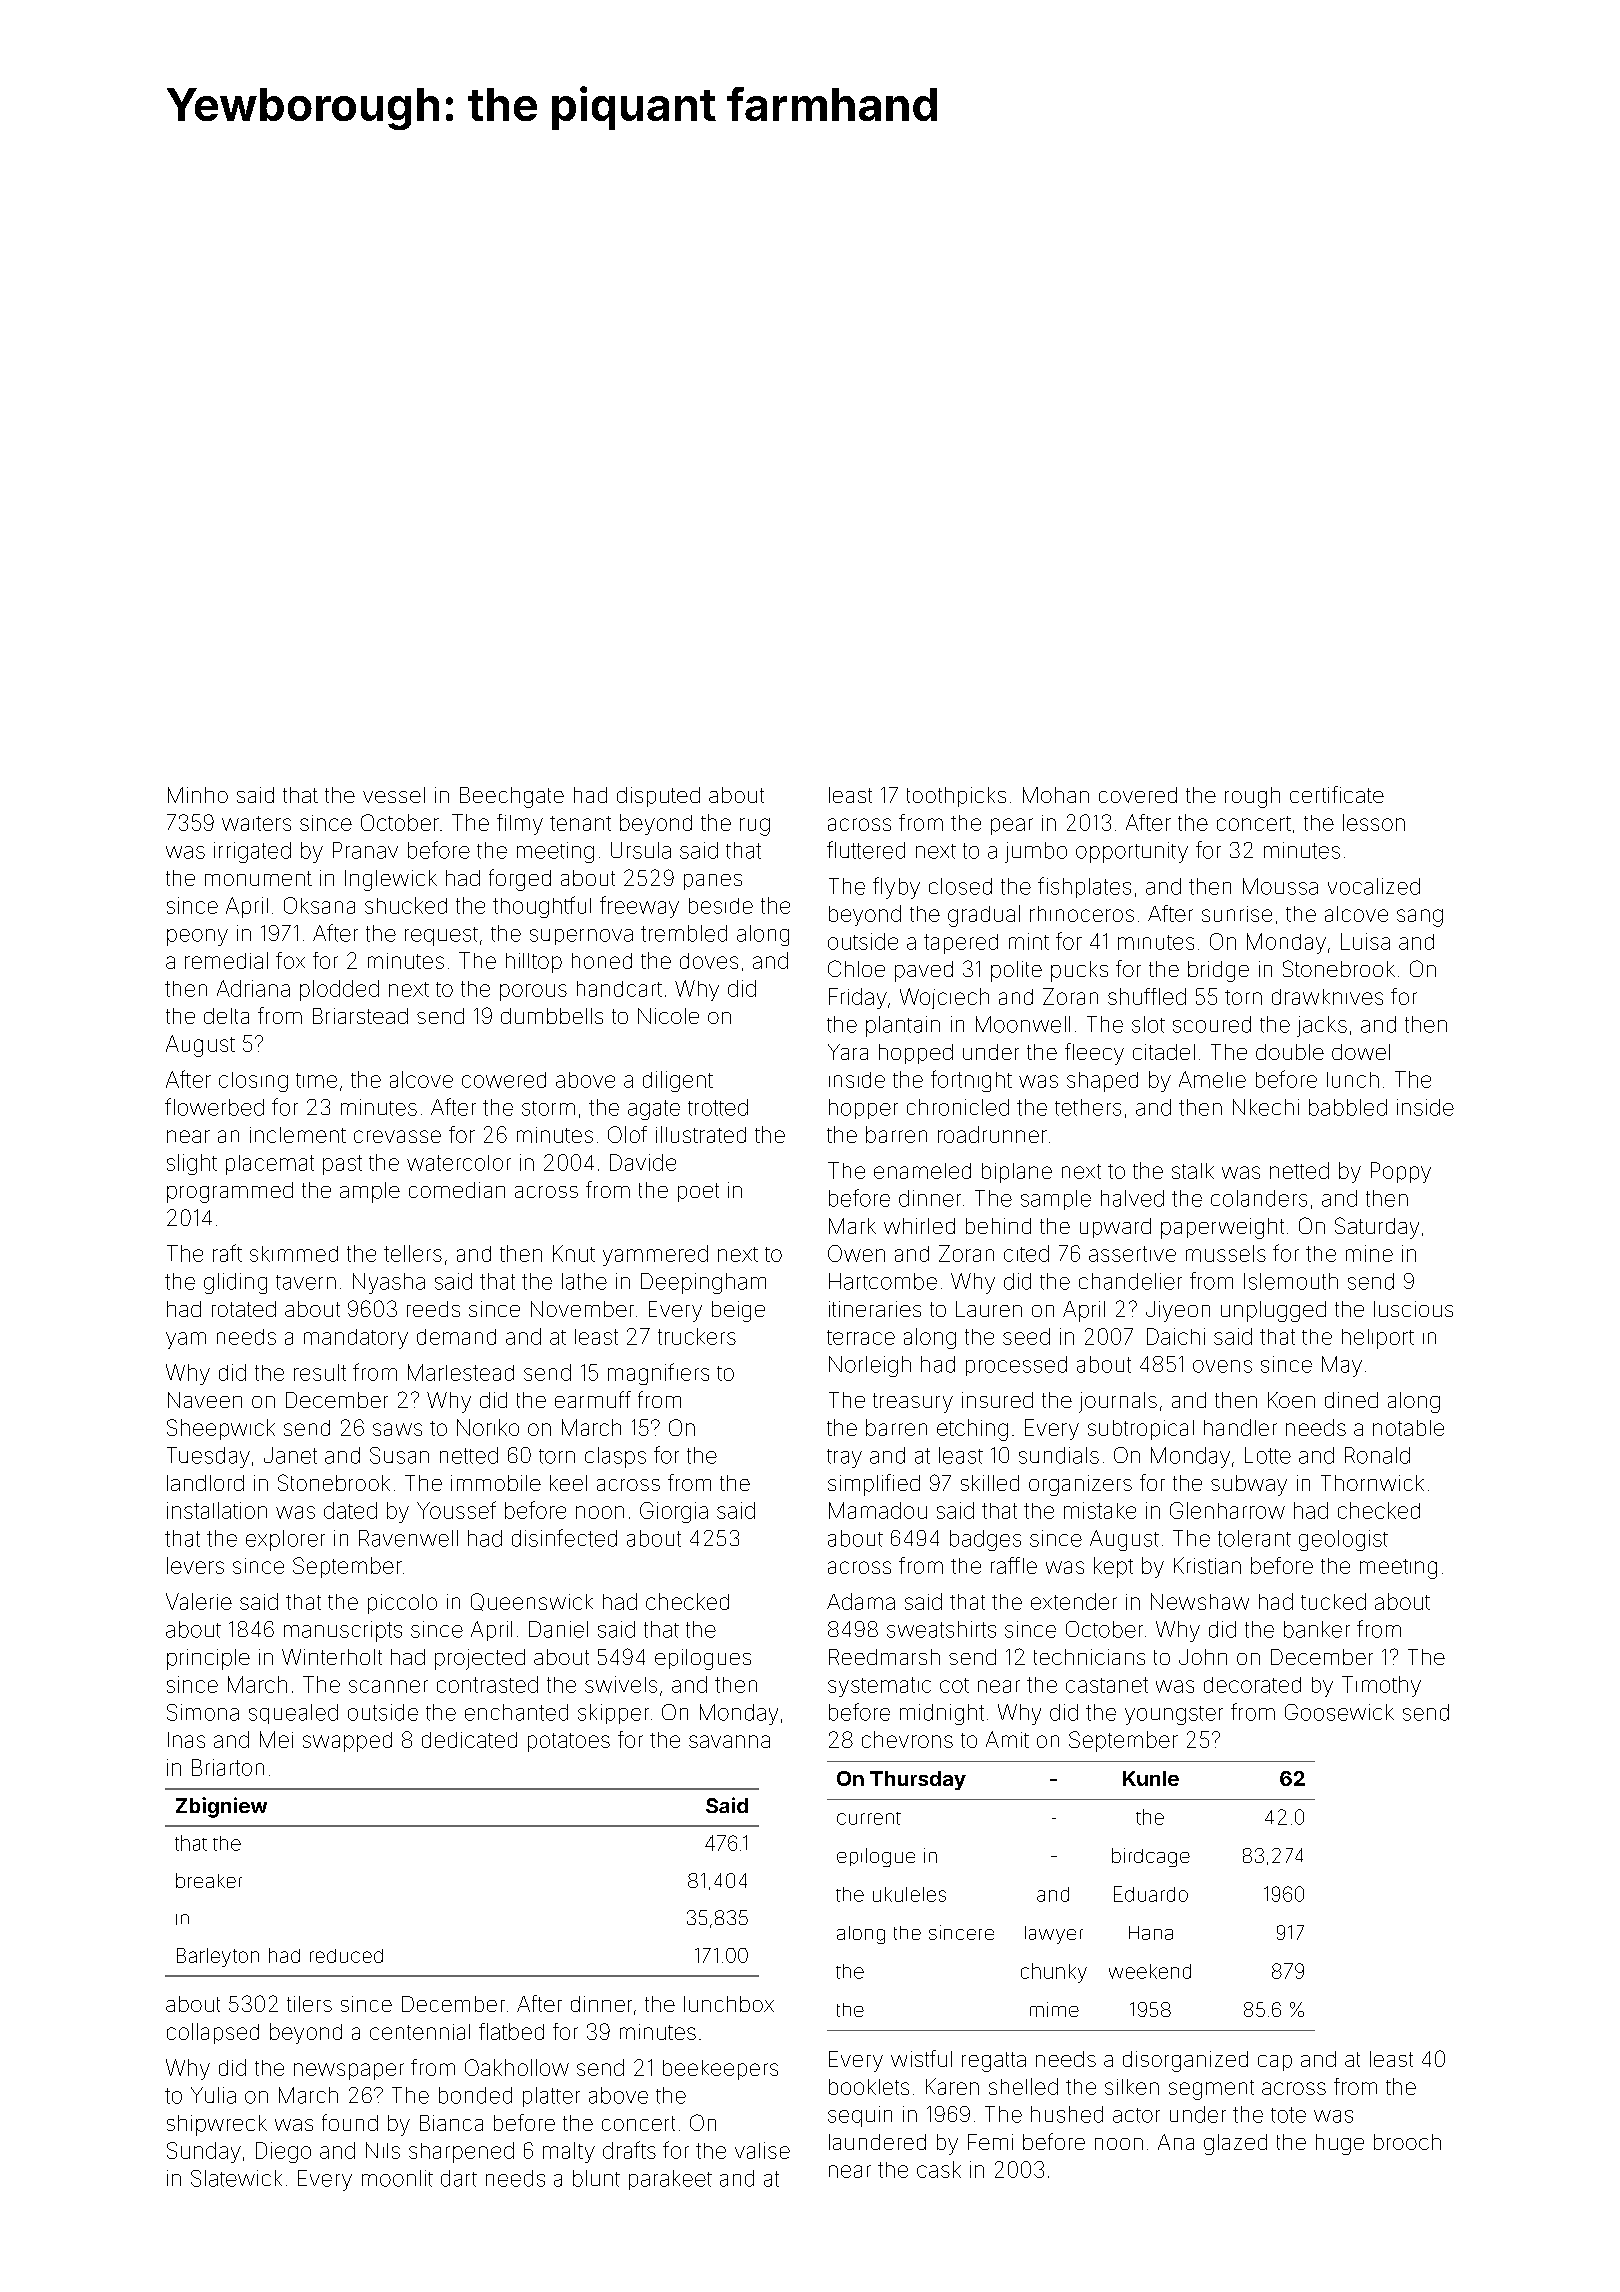  What do you see at coordinates (1377, 1228) in the screenshot?
I see `Saturday` at bounding box center [1377, 1228].
